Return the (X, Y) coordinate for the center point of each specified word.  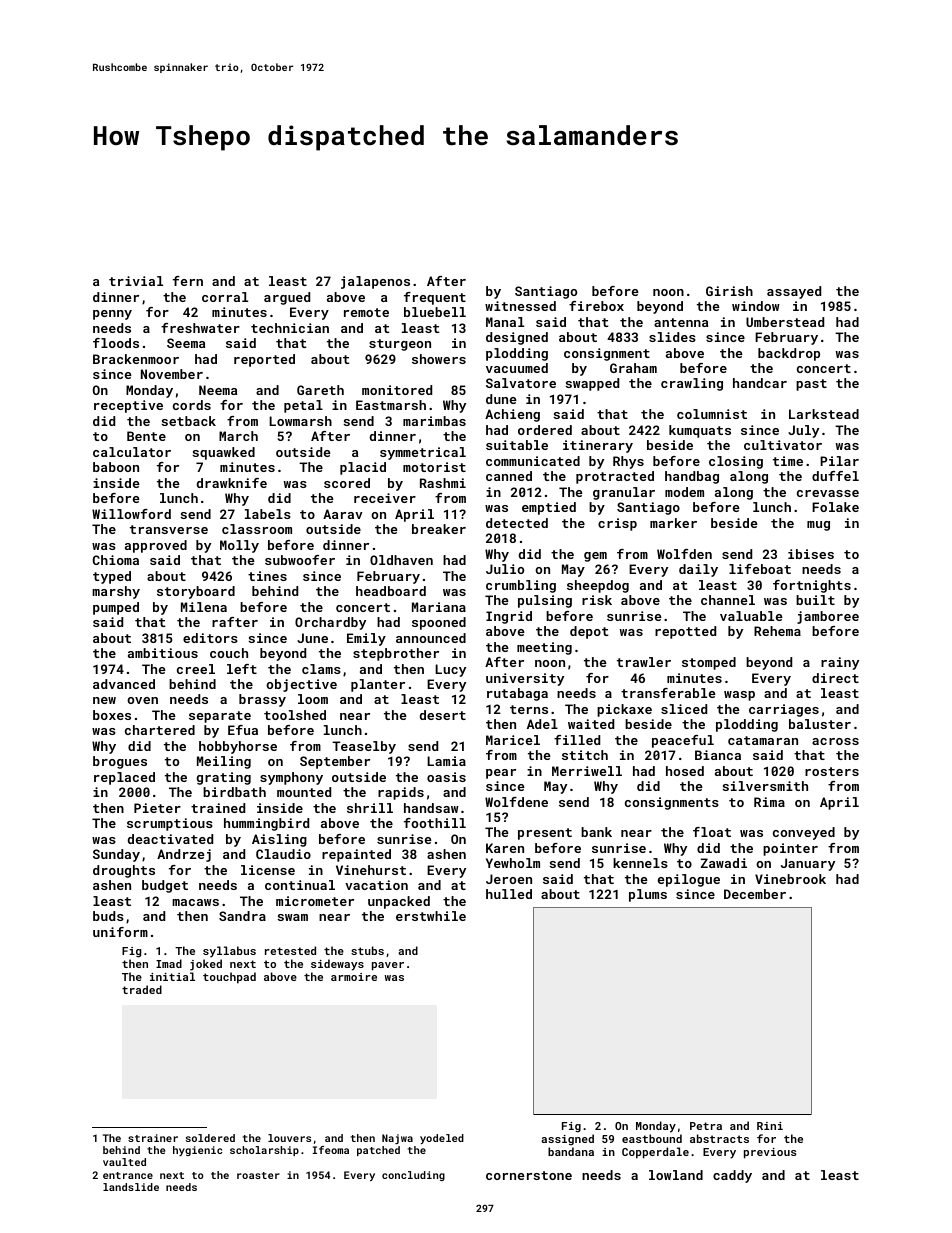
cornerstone (529, 1175)
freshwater (200, 328)
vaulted (124, 1162)
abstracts (719, 1138)
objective (301, 685)
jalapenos (375, 282)
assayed (794, 292)
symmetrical (423, 453)
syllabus (229, 952)
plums (648, 895)
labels (268, 514)
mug (818, 526)
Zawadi (724, 863)
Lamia (446, 761)
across (835, 741)
